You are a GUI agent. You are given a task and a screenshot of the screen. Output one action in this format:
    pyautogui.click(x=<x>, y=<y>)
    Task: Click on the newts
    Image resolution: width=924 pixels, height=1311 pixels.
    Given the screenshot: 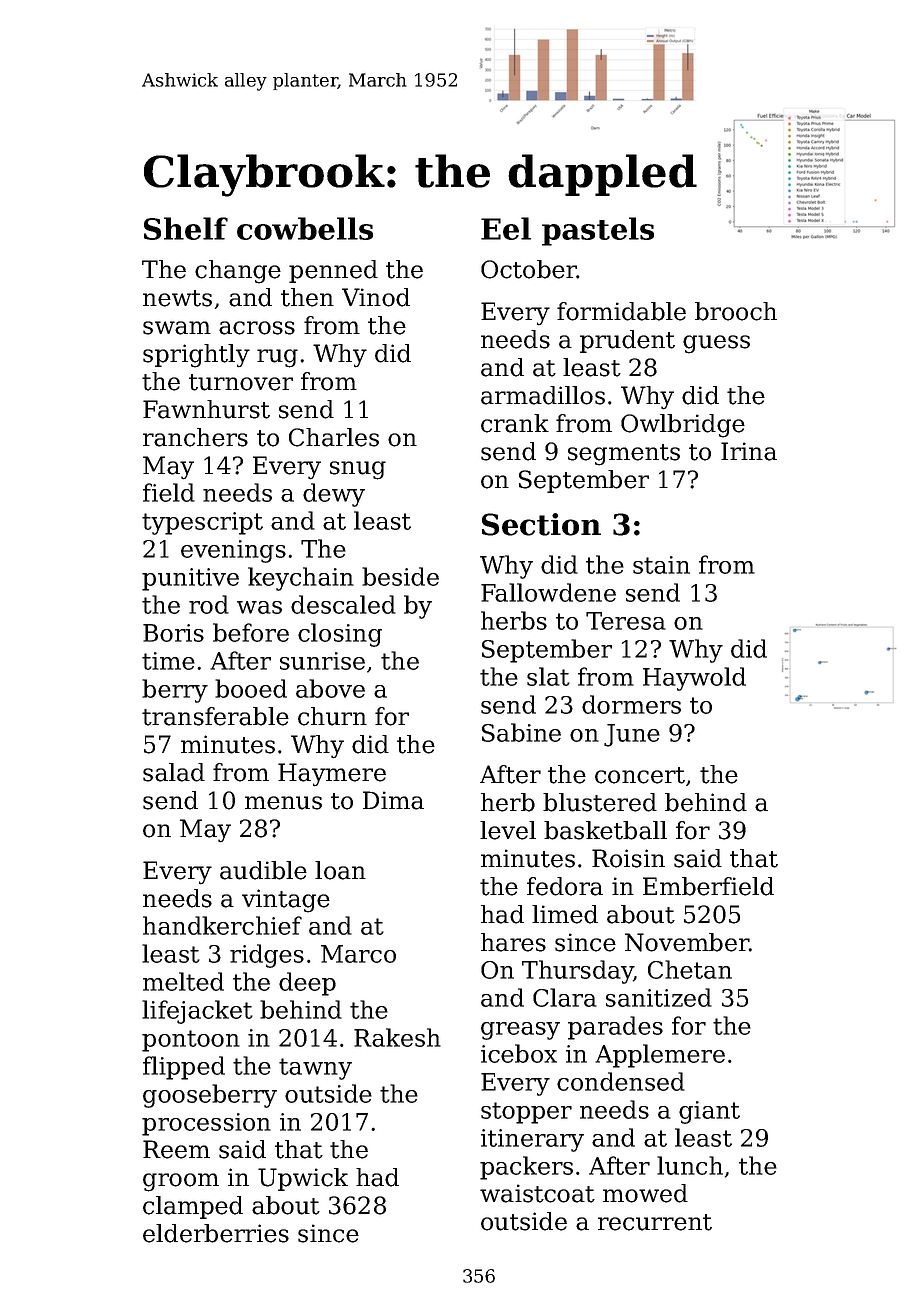 What is the action you would take?
    pyautogui.click(x=177, y=298)
